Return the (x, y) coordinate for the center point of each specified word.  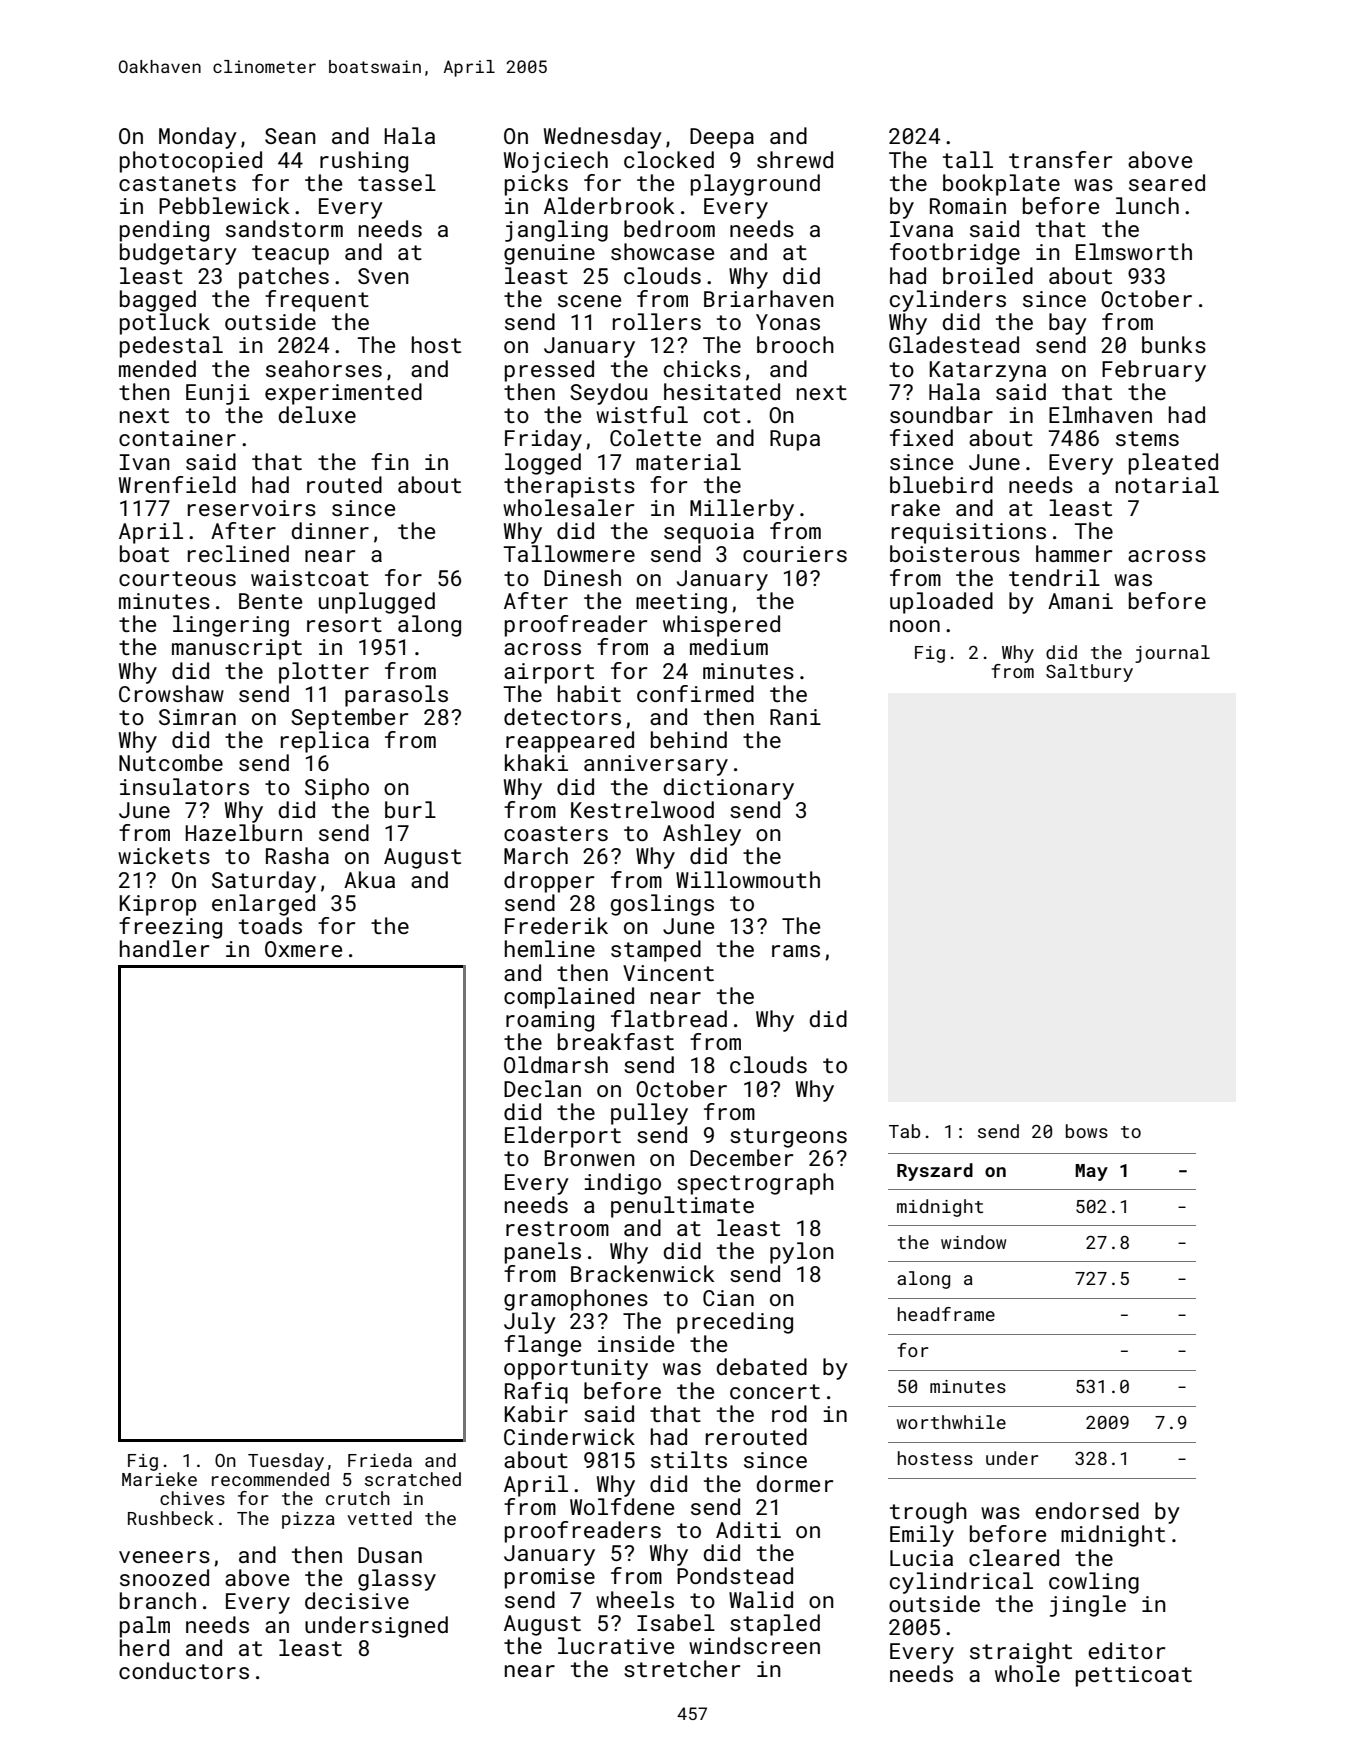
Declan (542, 1088)
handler (164, 948)
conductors (184, 1670)
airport (549, 673)
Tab (904, 1131)
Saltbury (1089, 673)
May (1091, 1172)
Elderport (563, 1137)
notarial (1167, 484)
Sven (383, 276)
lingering (231, 626)
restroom (557, 1228)
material (688, 461)
